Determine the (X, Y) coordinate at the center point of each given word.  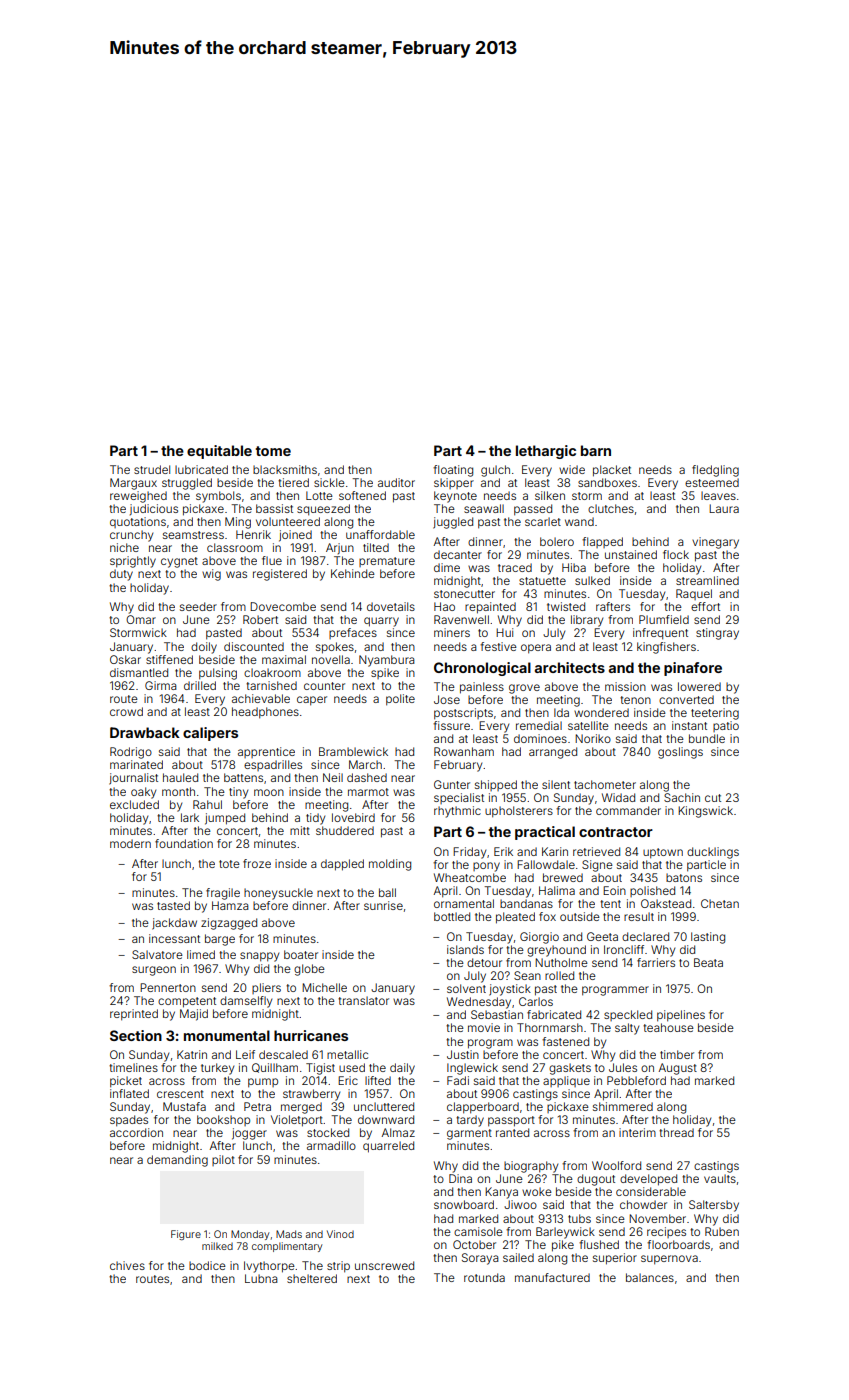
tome (273, 451)
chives (127, 1265)
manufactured (552, 1277)
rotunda (484, 1277)
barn (596, 450)
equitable (219, 452)
